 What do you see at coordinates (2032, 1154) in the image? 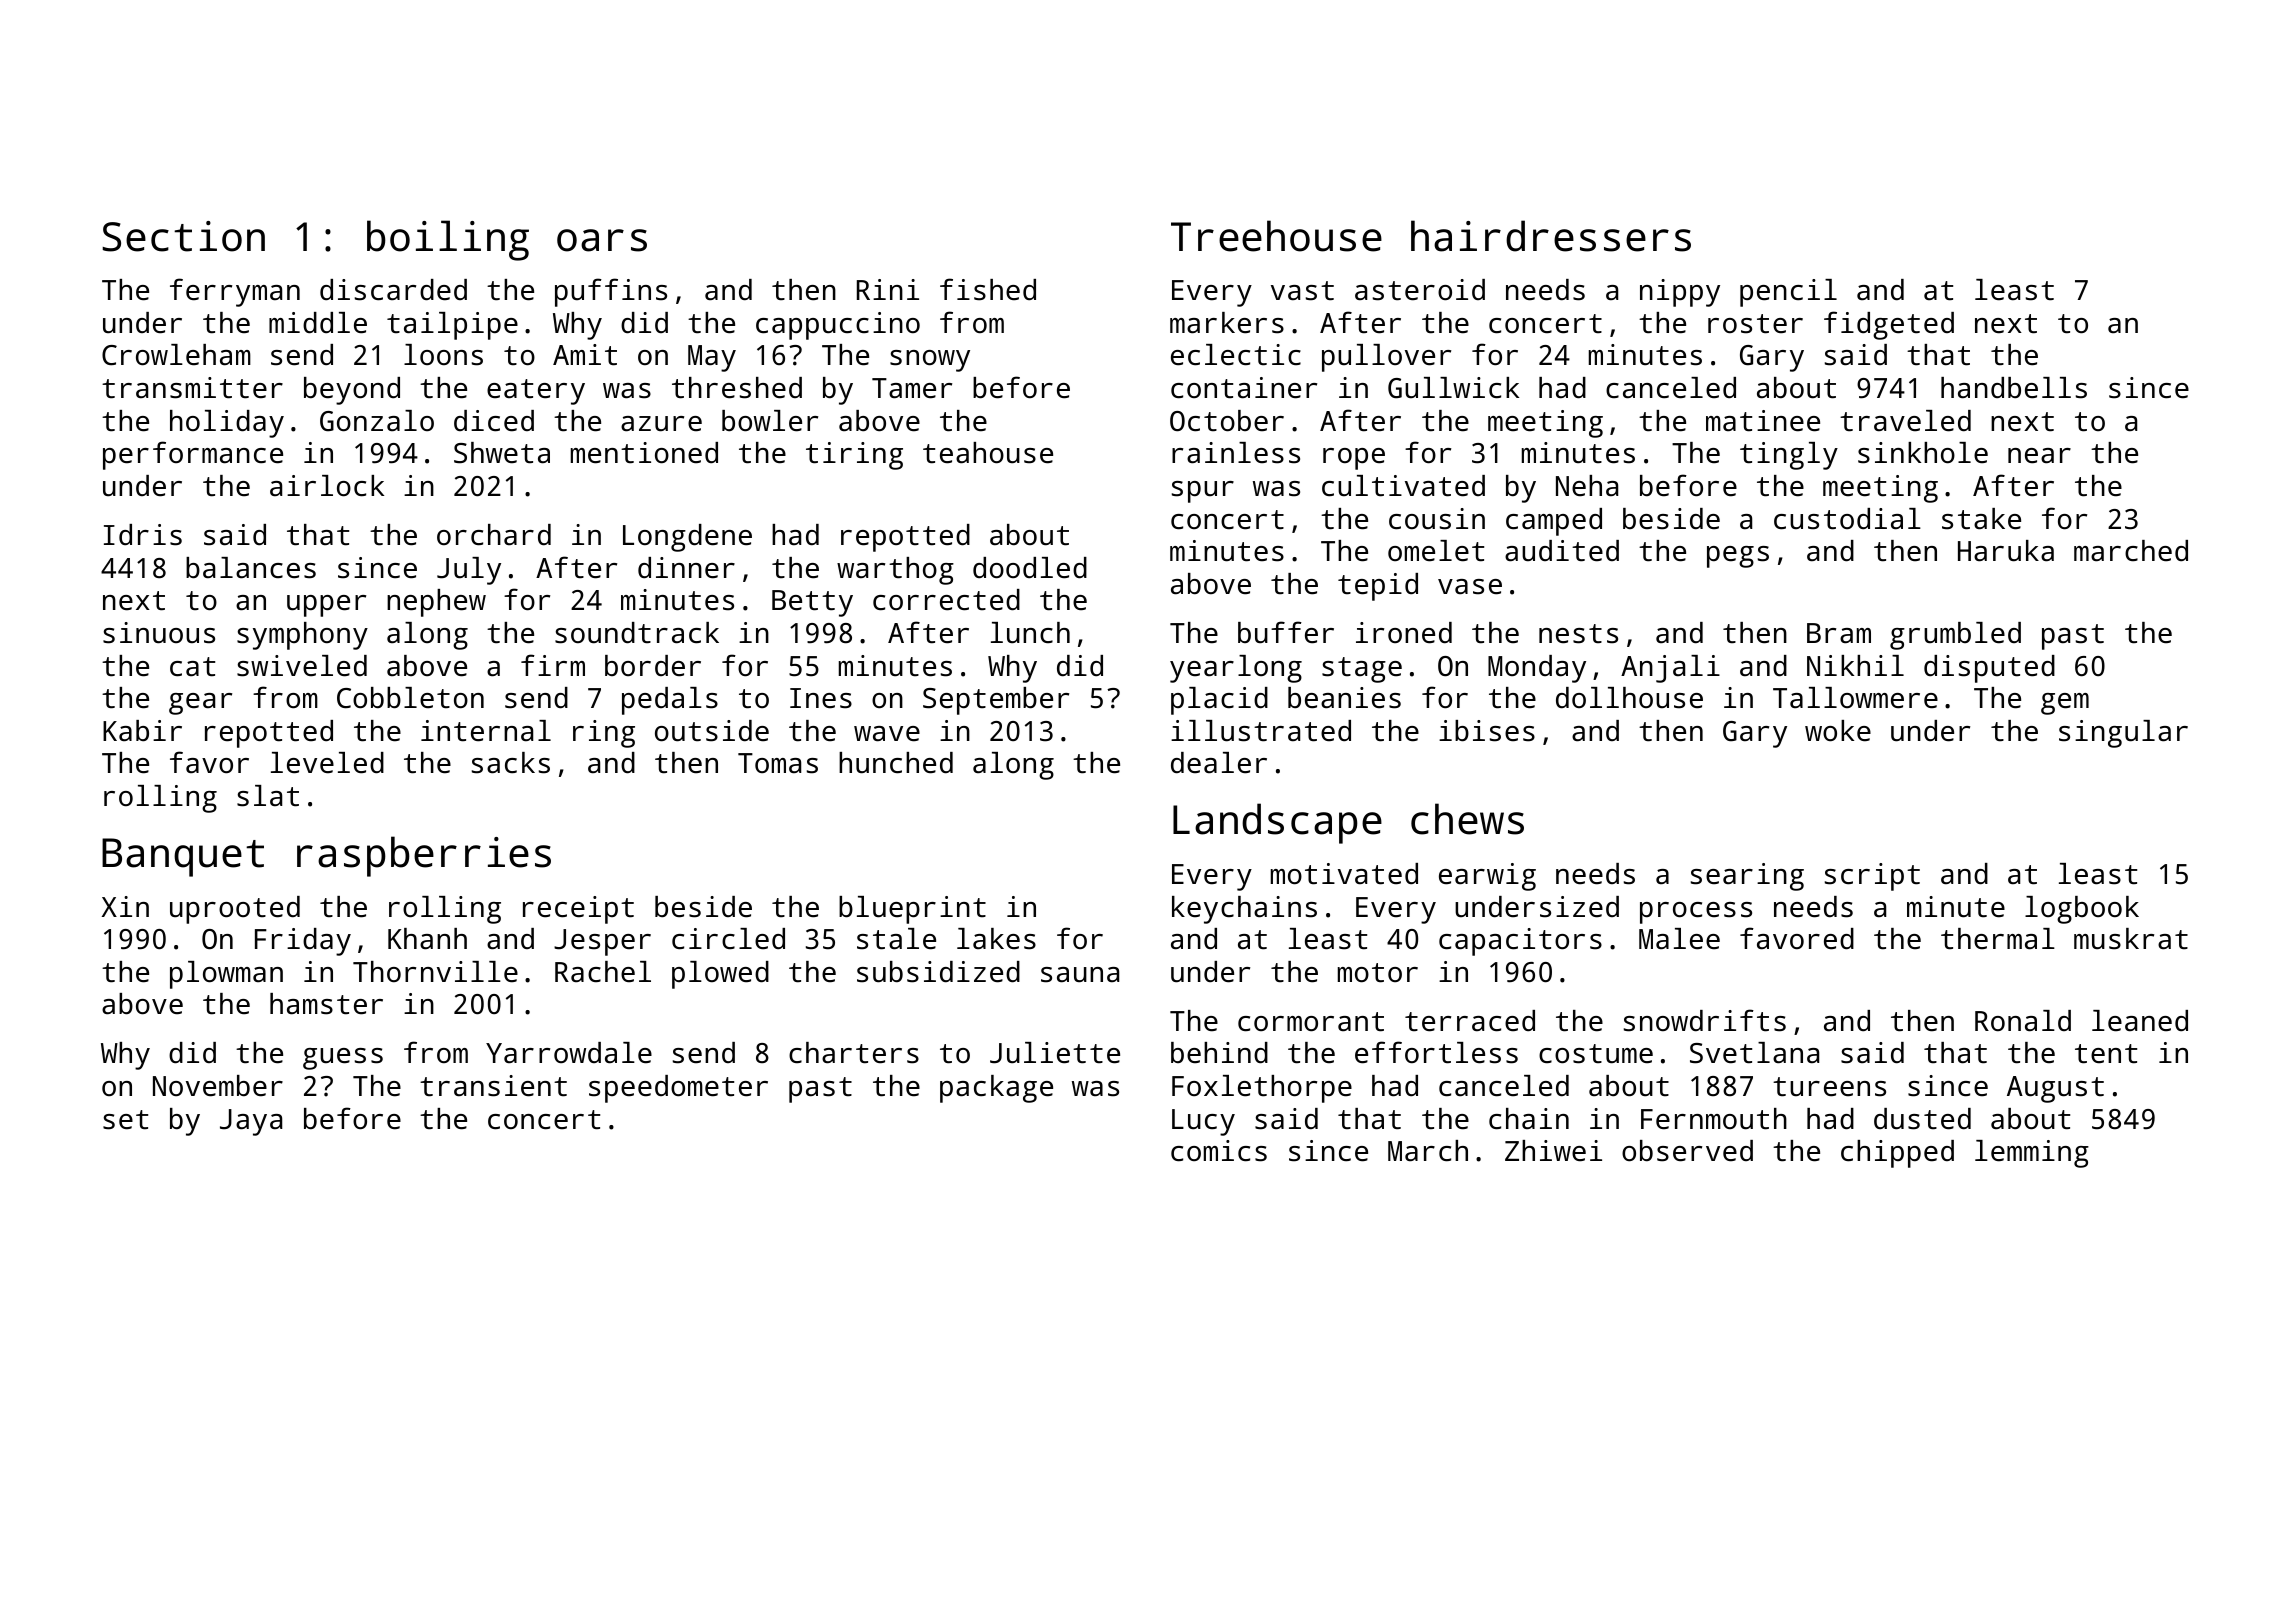
I see `lemming` at bounding box center [2032, 1154].
